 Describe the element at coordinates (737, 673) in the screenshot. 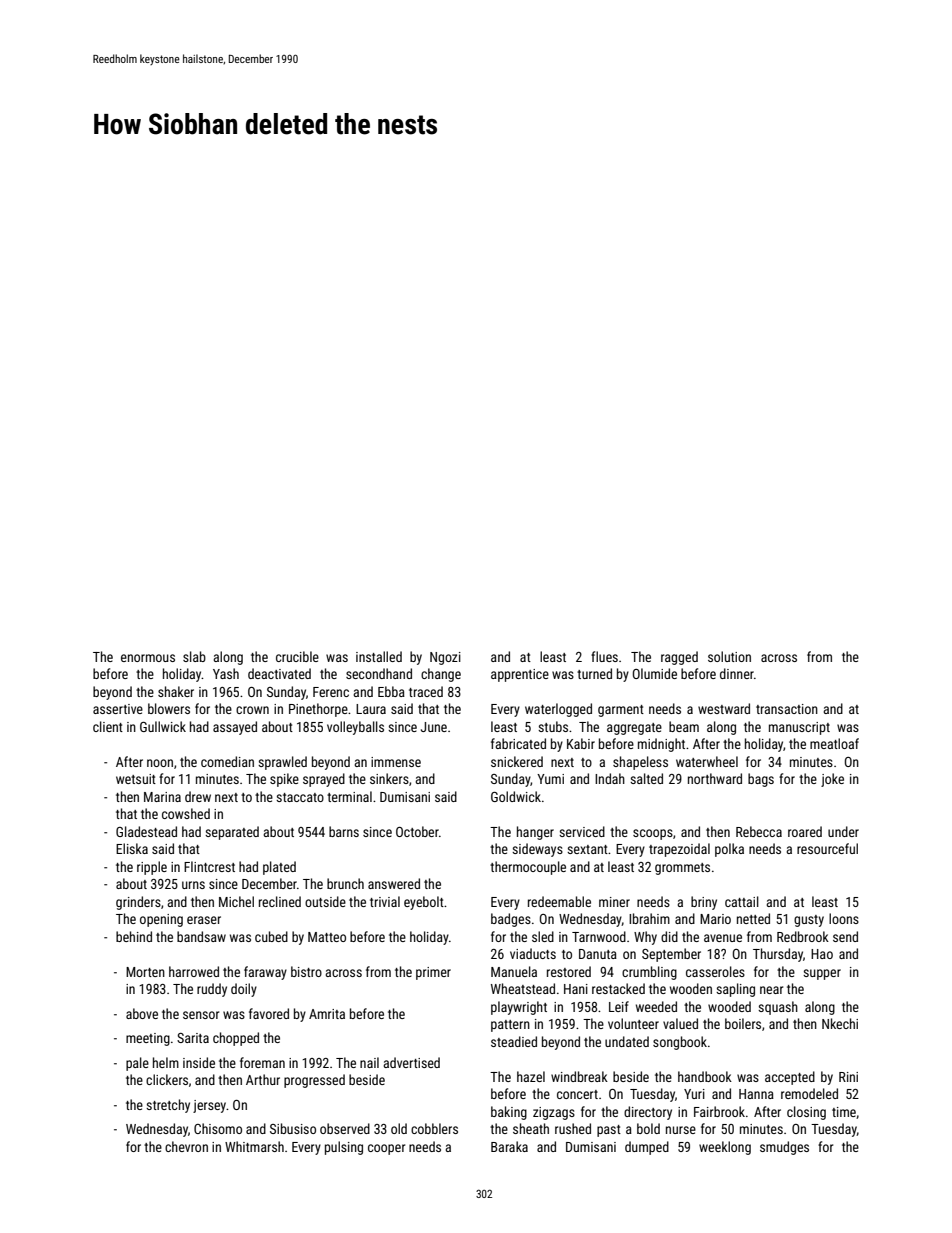

I see `dinner` at that location.
